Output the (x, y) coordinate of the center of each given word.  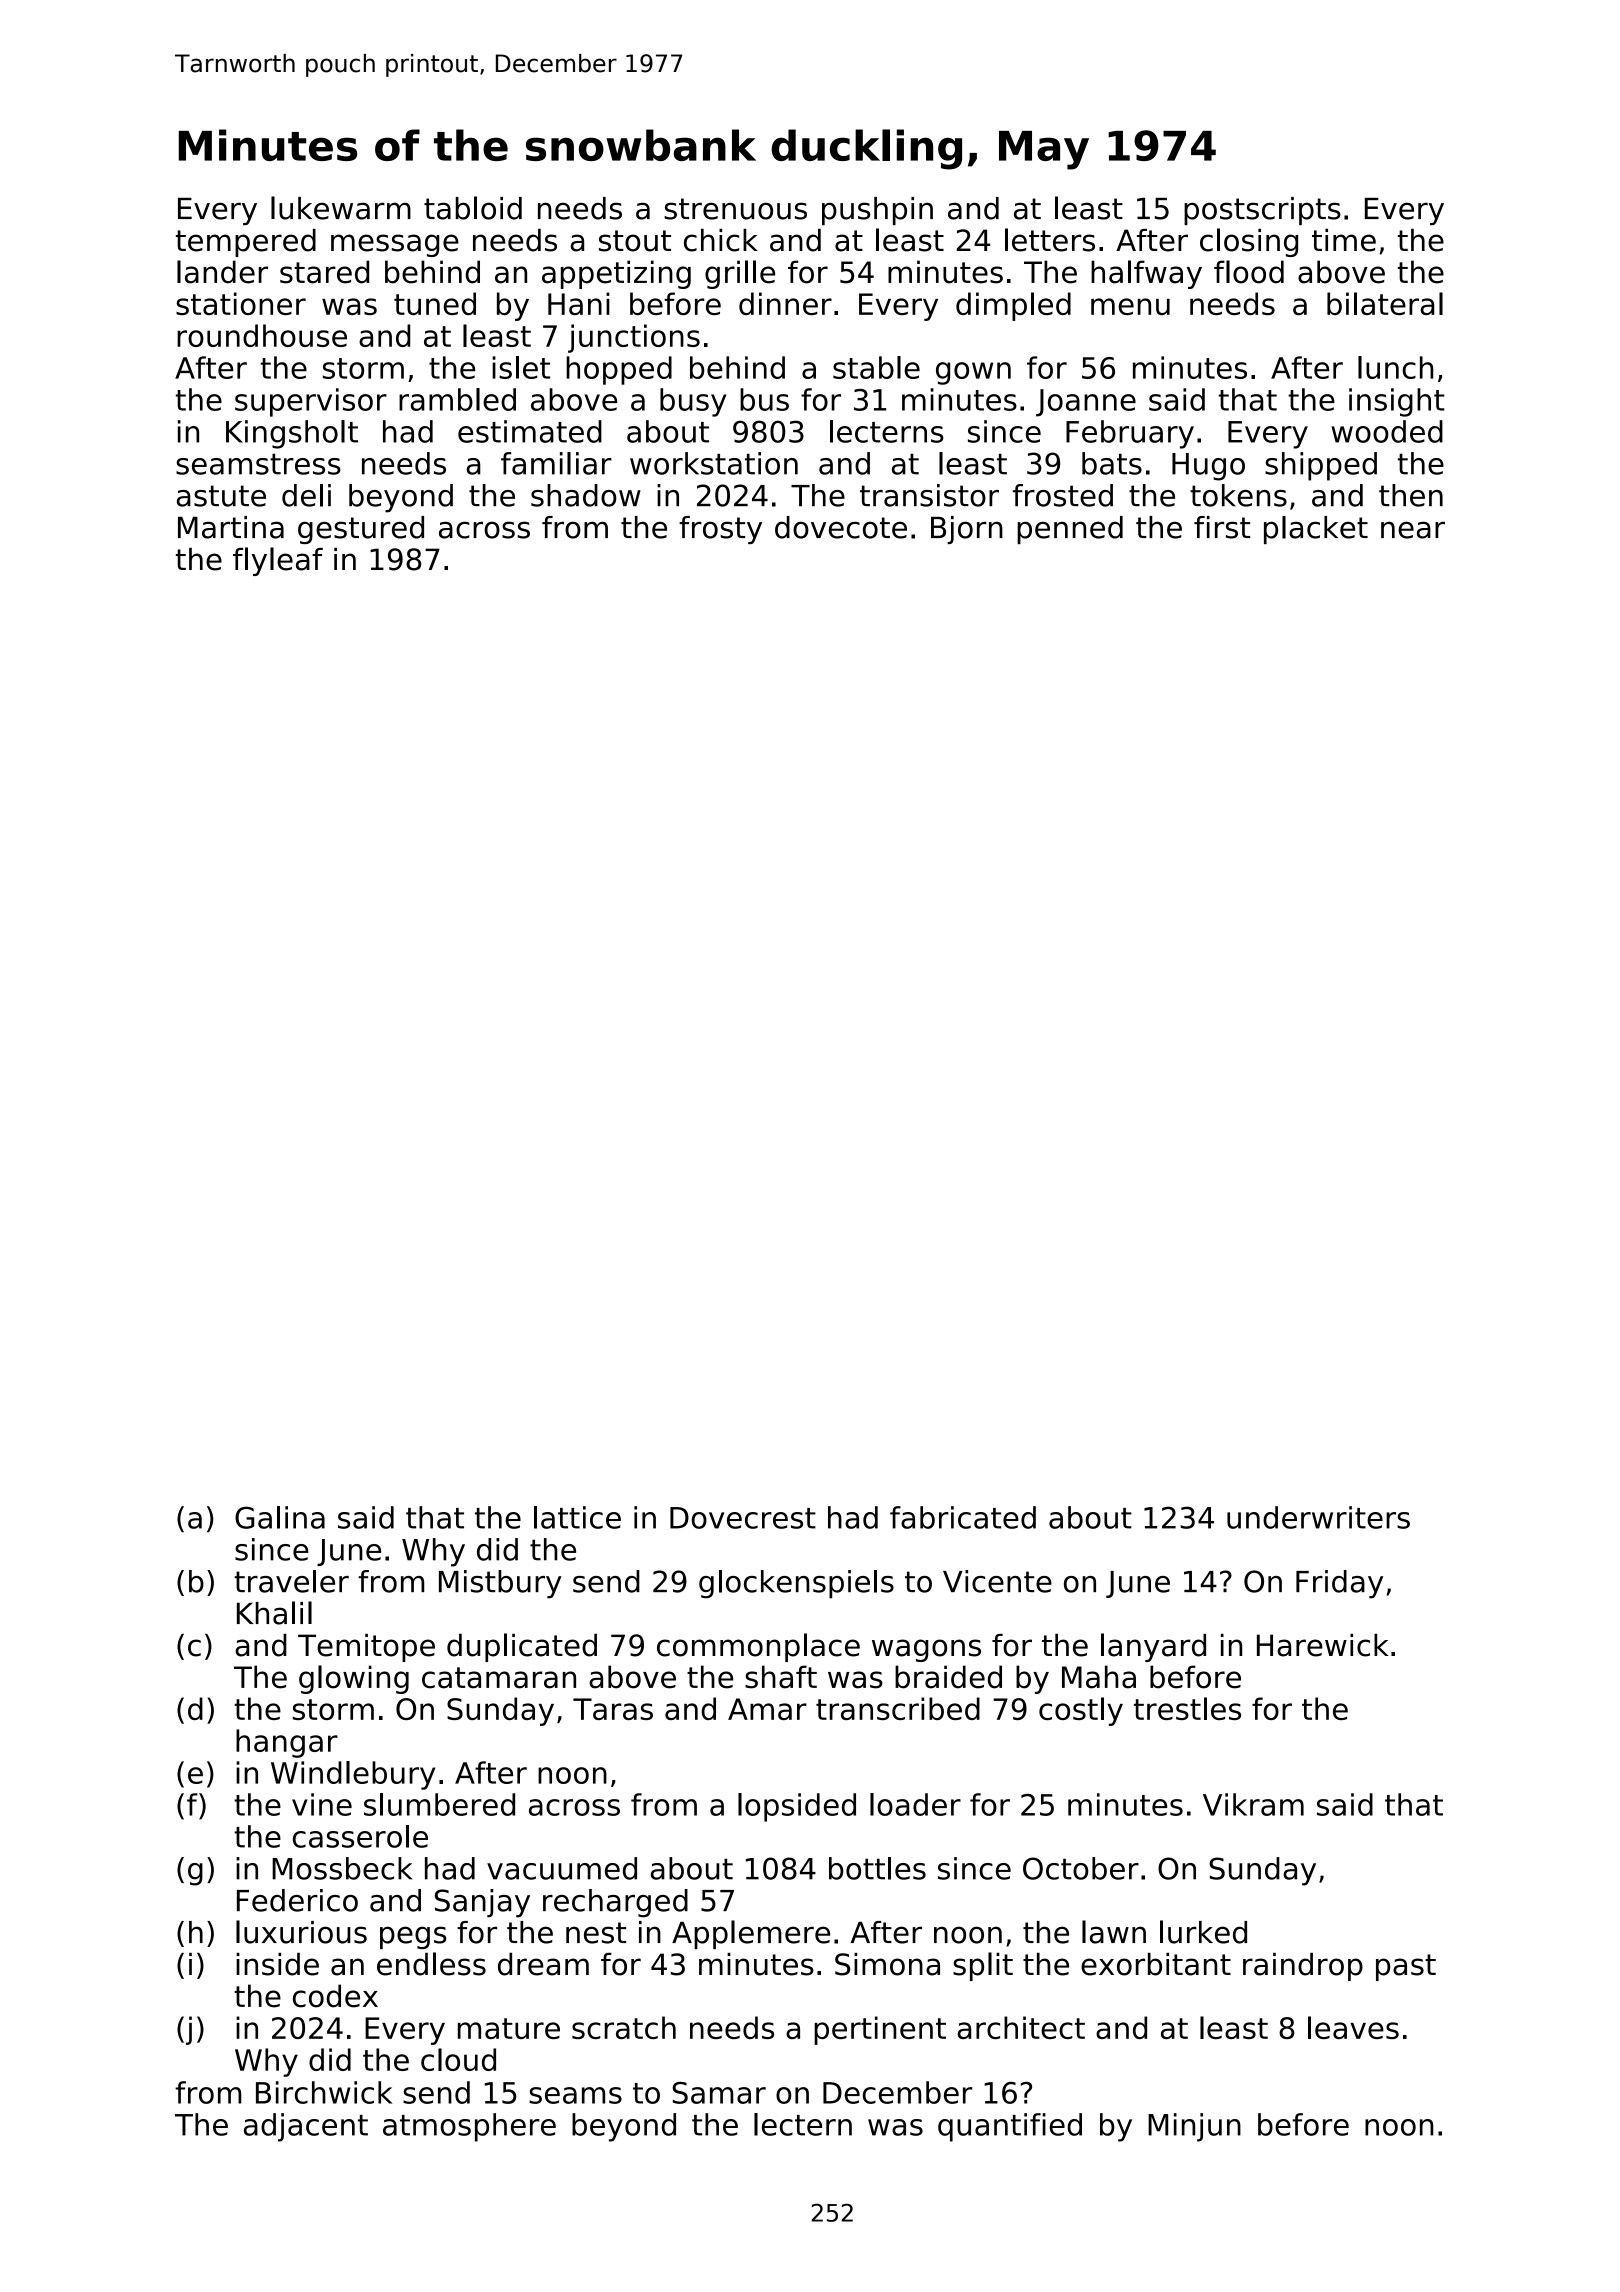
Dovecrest (743, 1518)
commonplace (758, 1647)
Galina (280, 1517)
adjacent (306, 2127)
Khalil (274, 1613)
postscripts (1262, 211)
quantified (1010, 2127)
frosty (720, 530)
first (1222, 527)
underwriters (1318, 1517)
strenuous (735, 209)
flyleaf (278, 561)
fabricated (963, 1517)
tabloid (473, 208)
